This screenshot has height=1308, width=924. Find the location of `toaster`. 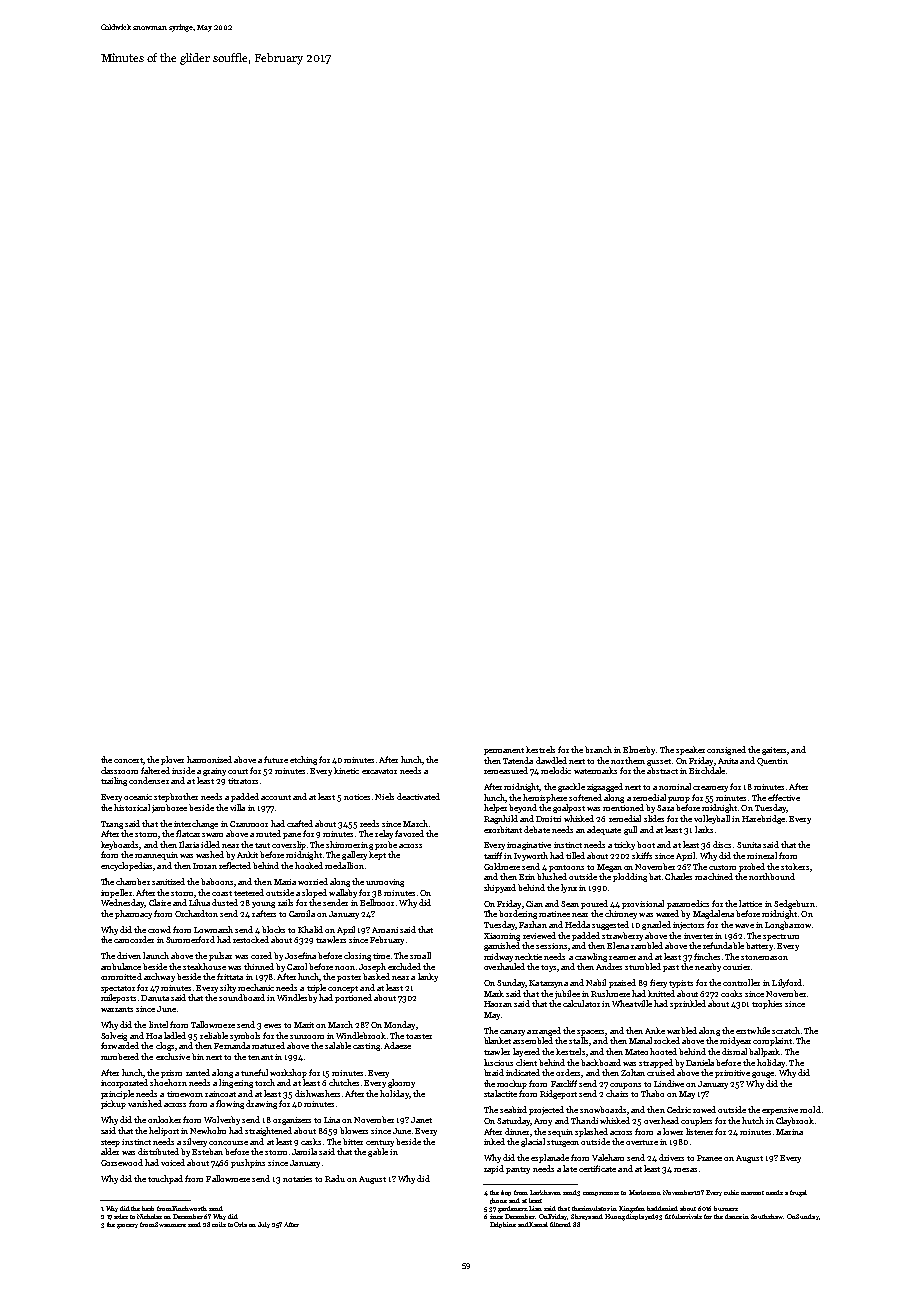

toaster is located at coordinates (419, 1036).
